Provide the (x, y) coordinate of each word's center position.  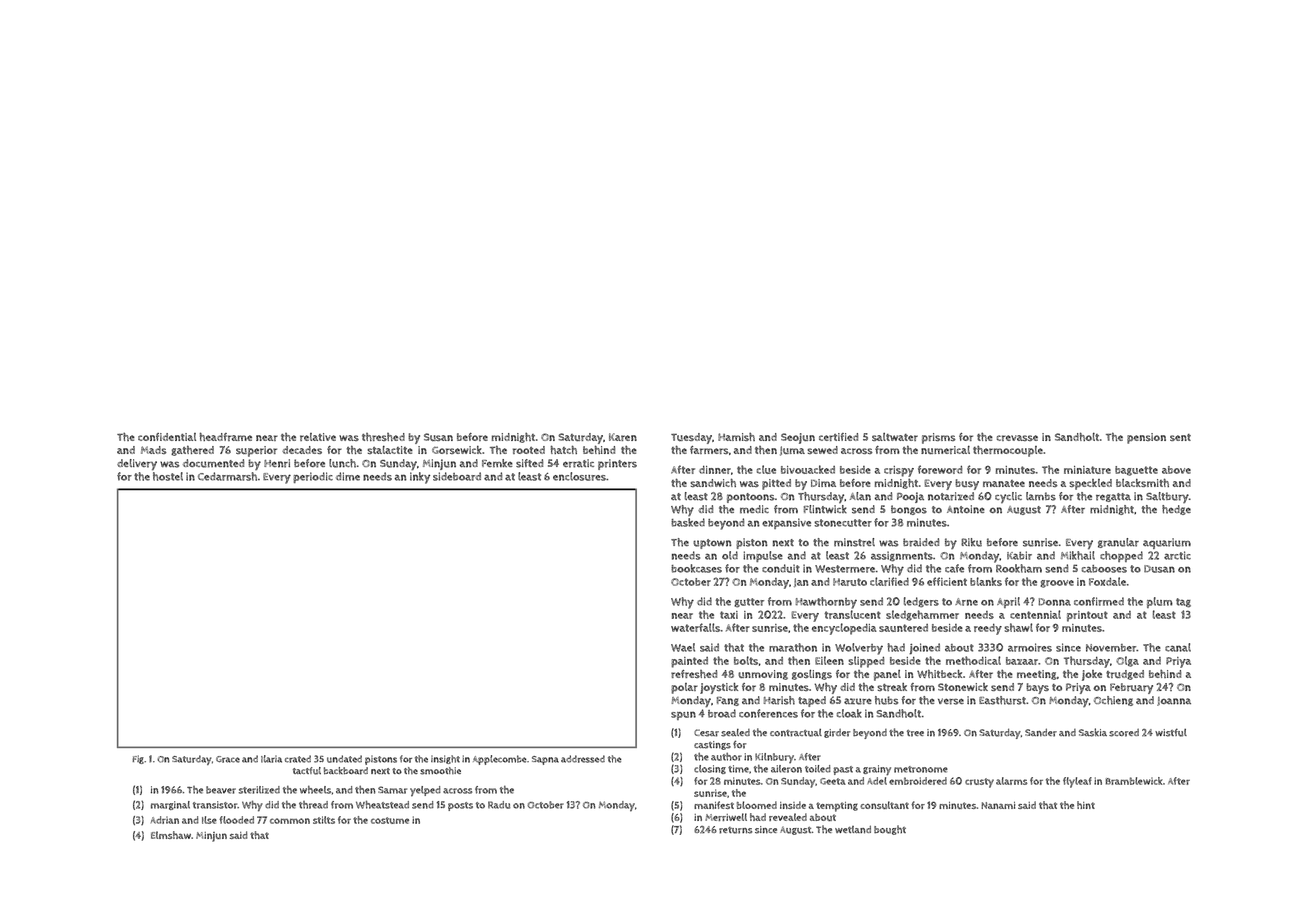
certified (838, 437)
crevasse (1017, 438)
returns (735, 830)
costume (390, 820)
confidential (167, 437)
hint (1086, 805)
